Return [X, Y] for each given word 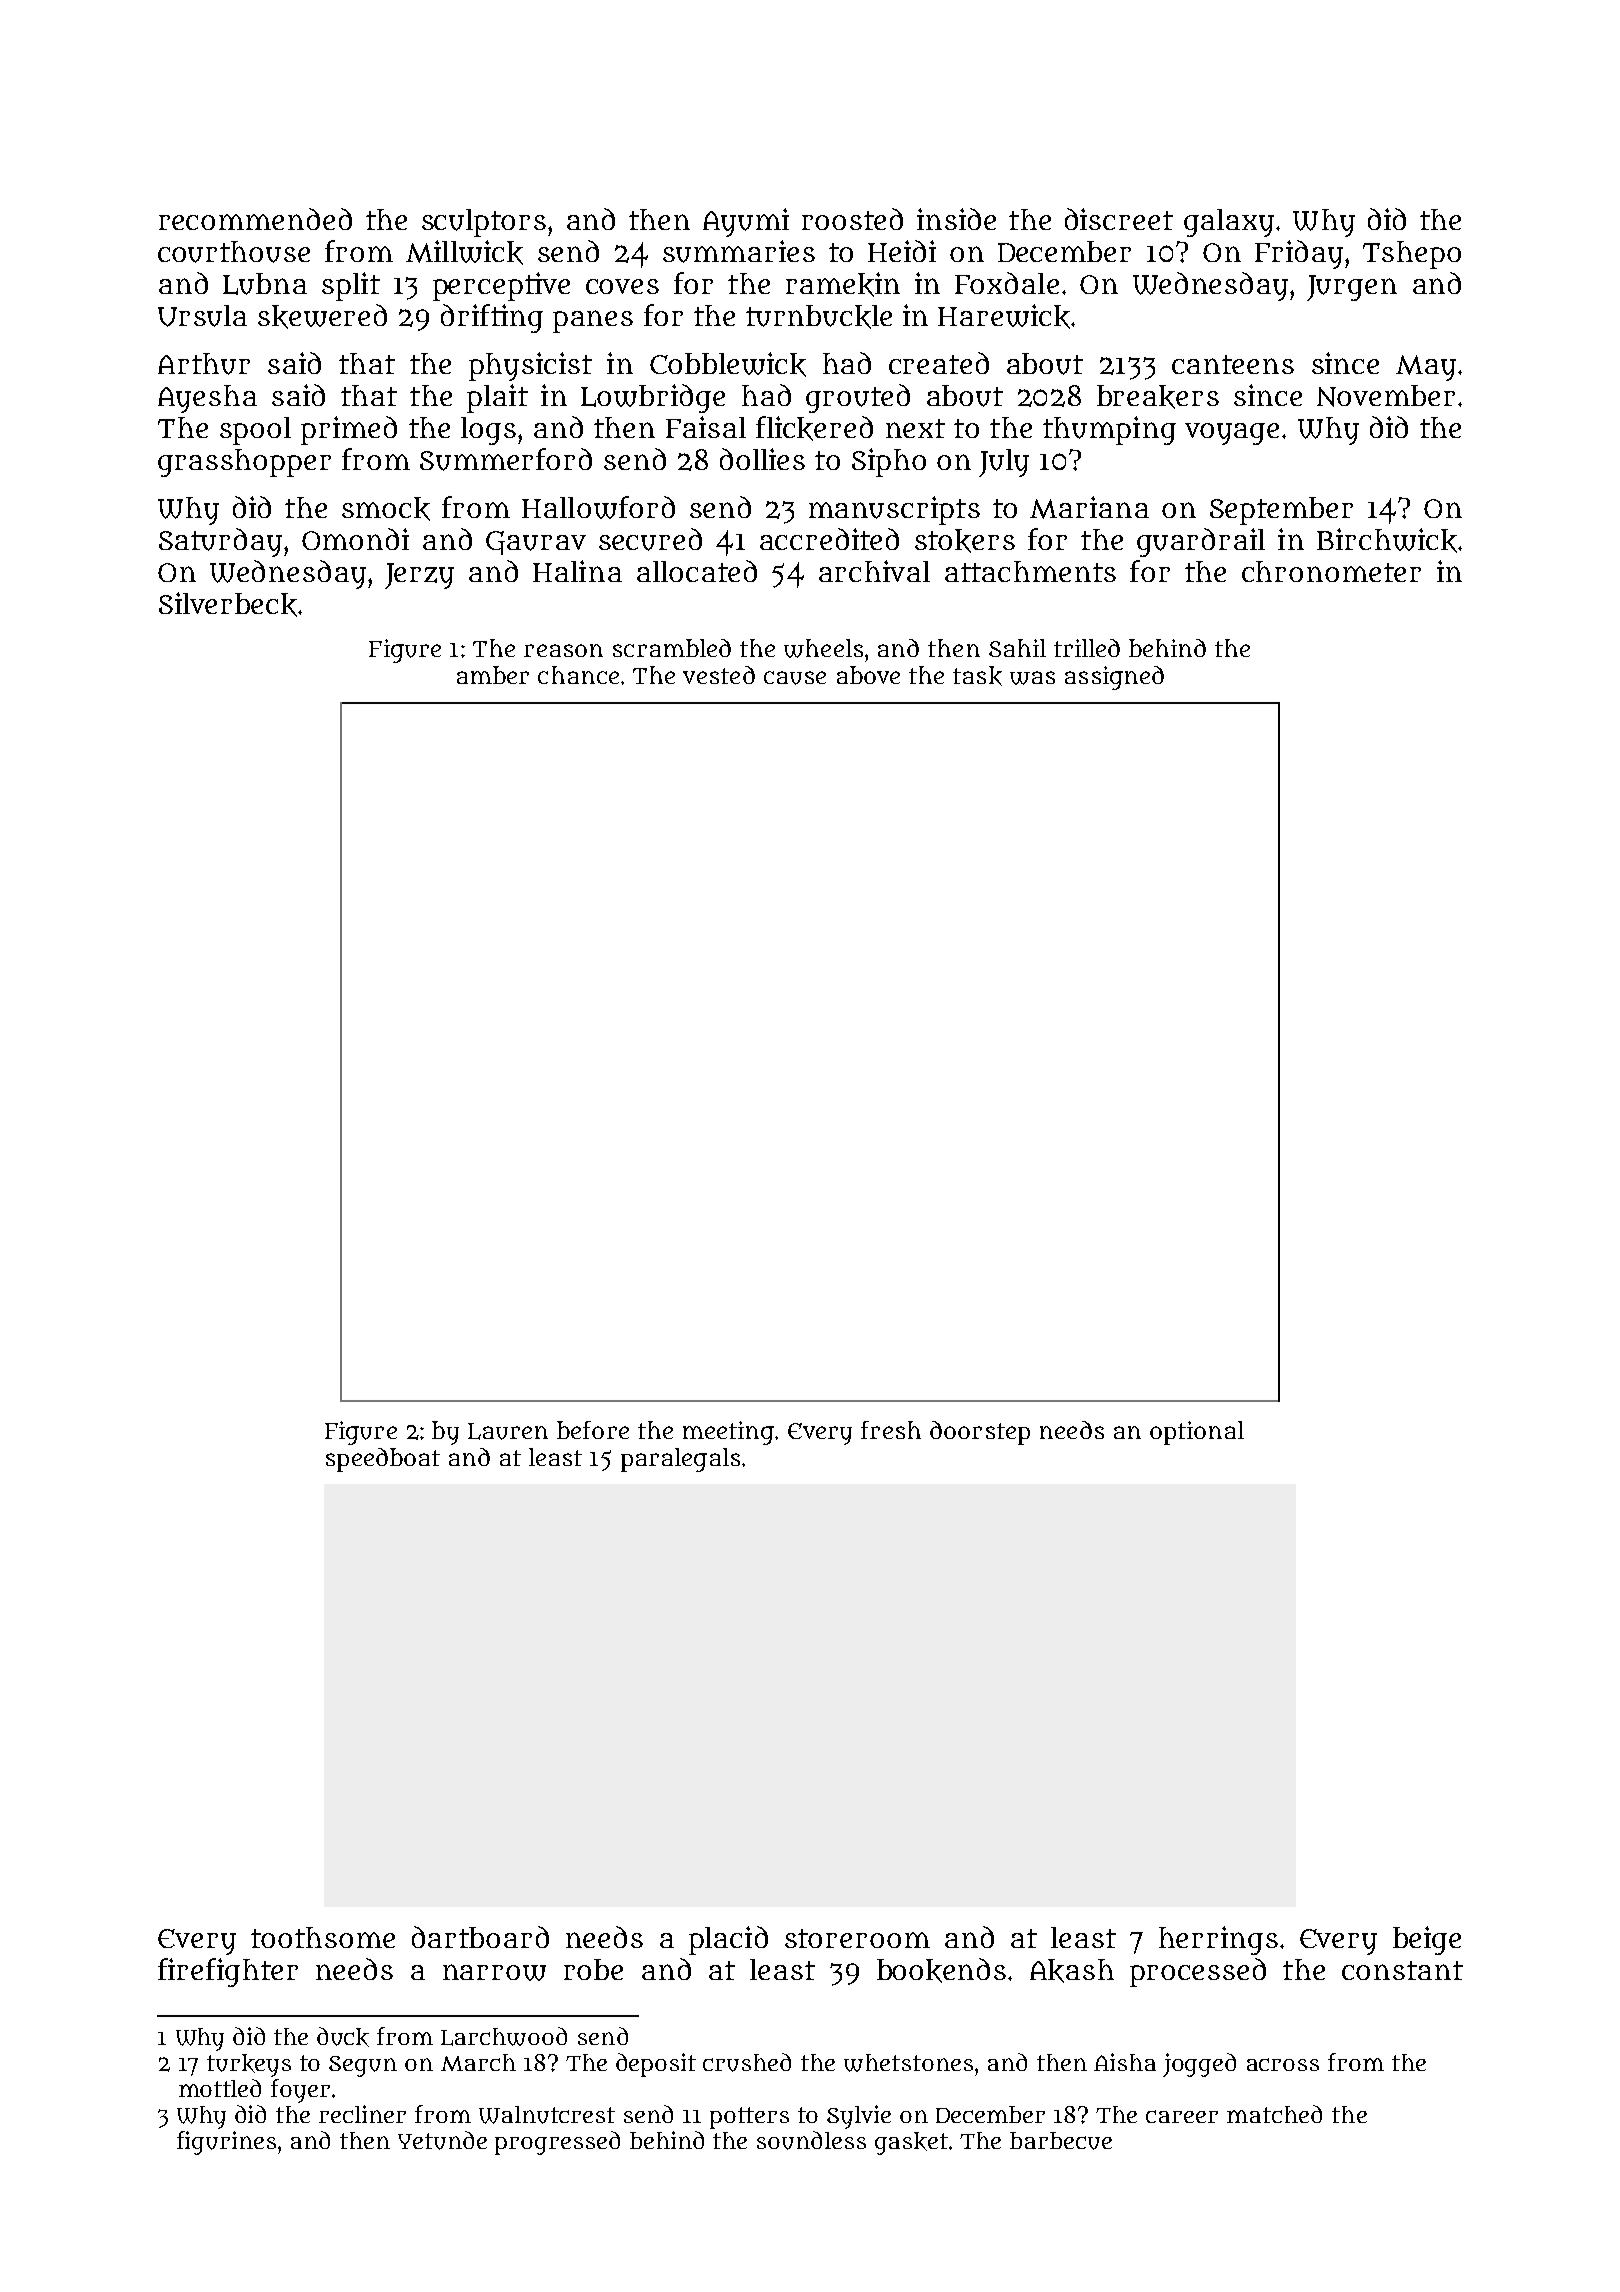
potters [749, 2118]
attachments [1030, 571]
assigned [1114, 678]
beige [1427, 1940]
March [478, 2062]
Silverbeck [228, 604]
